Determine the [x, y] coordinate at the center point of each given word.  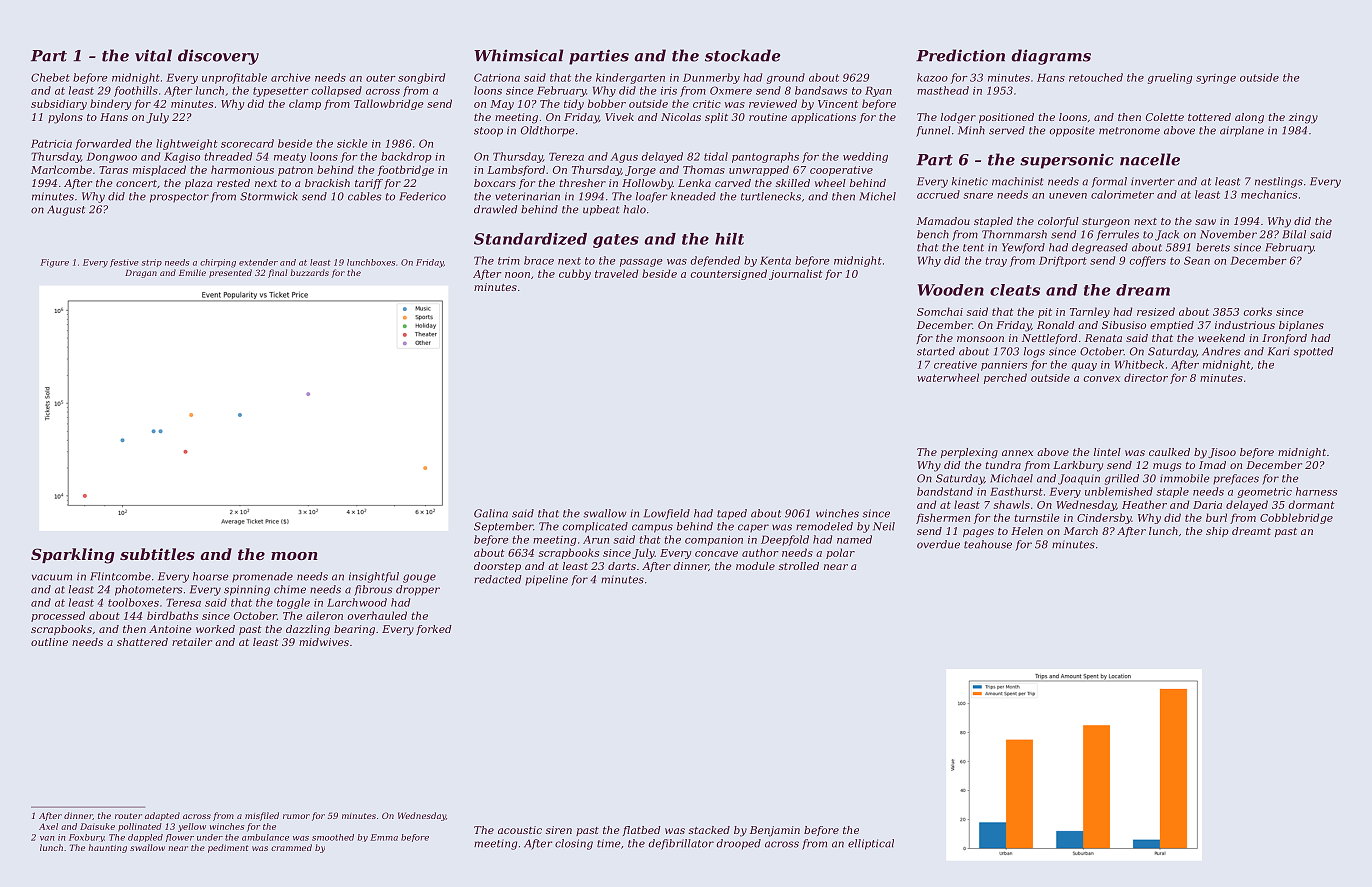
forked [434, 630]
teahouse [988, 544]
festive [124, 263]
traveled [616, 273]
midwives [324, 642]
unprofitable [234, 78]
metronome [1129, 131]
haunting [108, 848]
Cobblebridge [1296, 518]
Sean [1197, 260]
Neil [884, 526]
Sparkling [73, 556]
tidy [574, 104]
